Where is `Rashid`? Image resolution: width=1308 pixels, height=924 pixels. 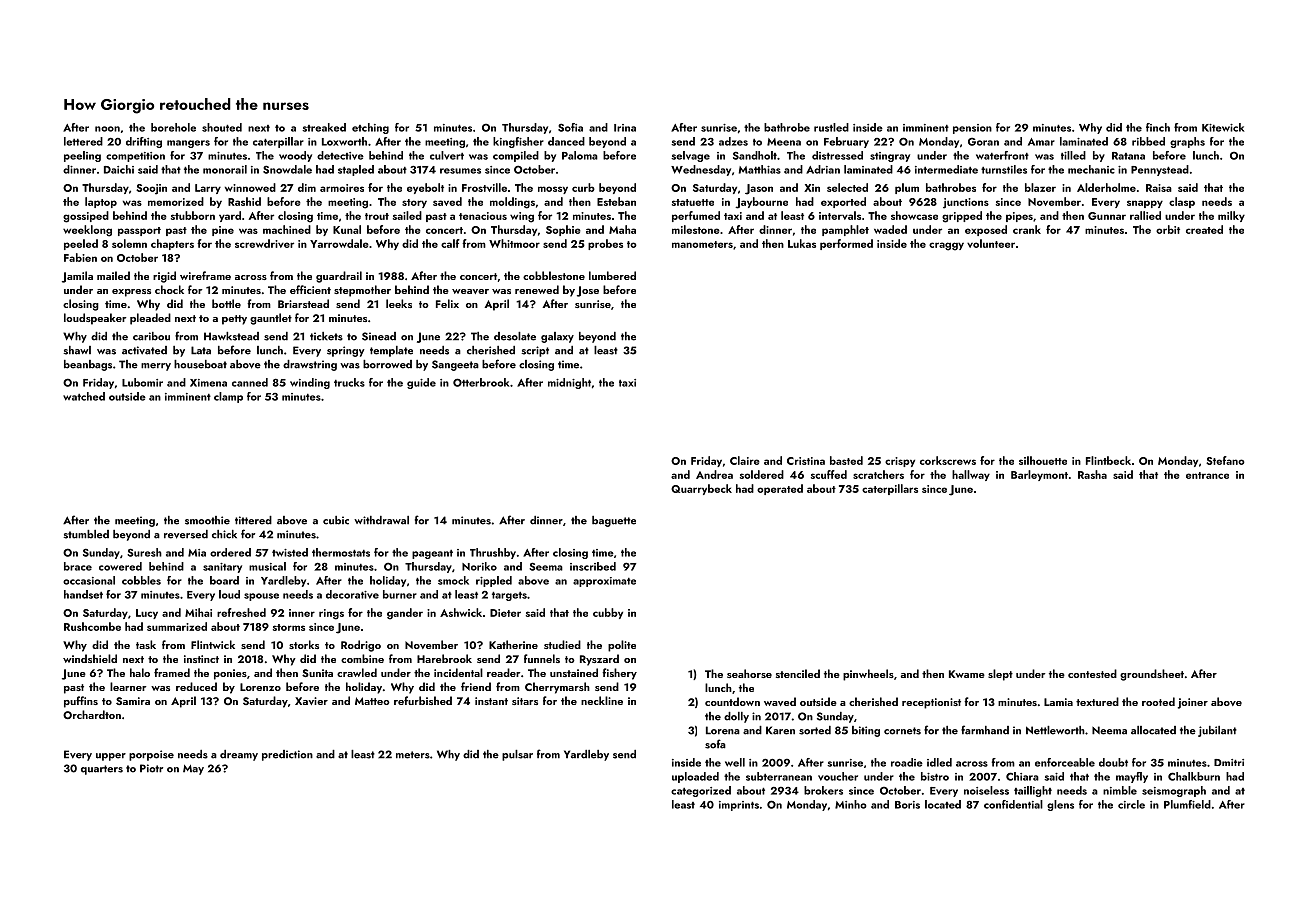
Rashid is located at coordinates (244, 201).
